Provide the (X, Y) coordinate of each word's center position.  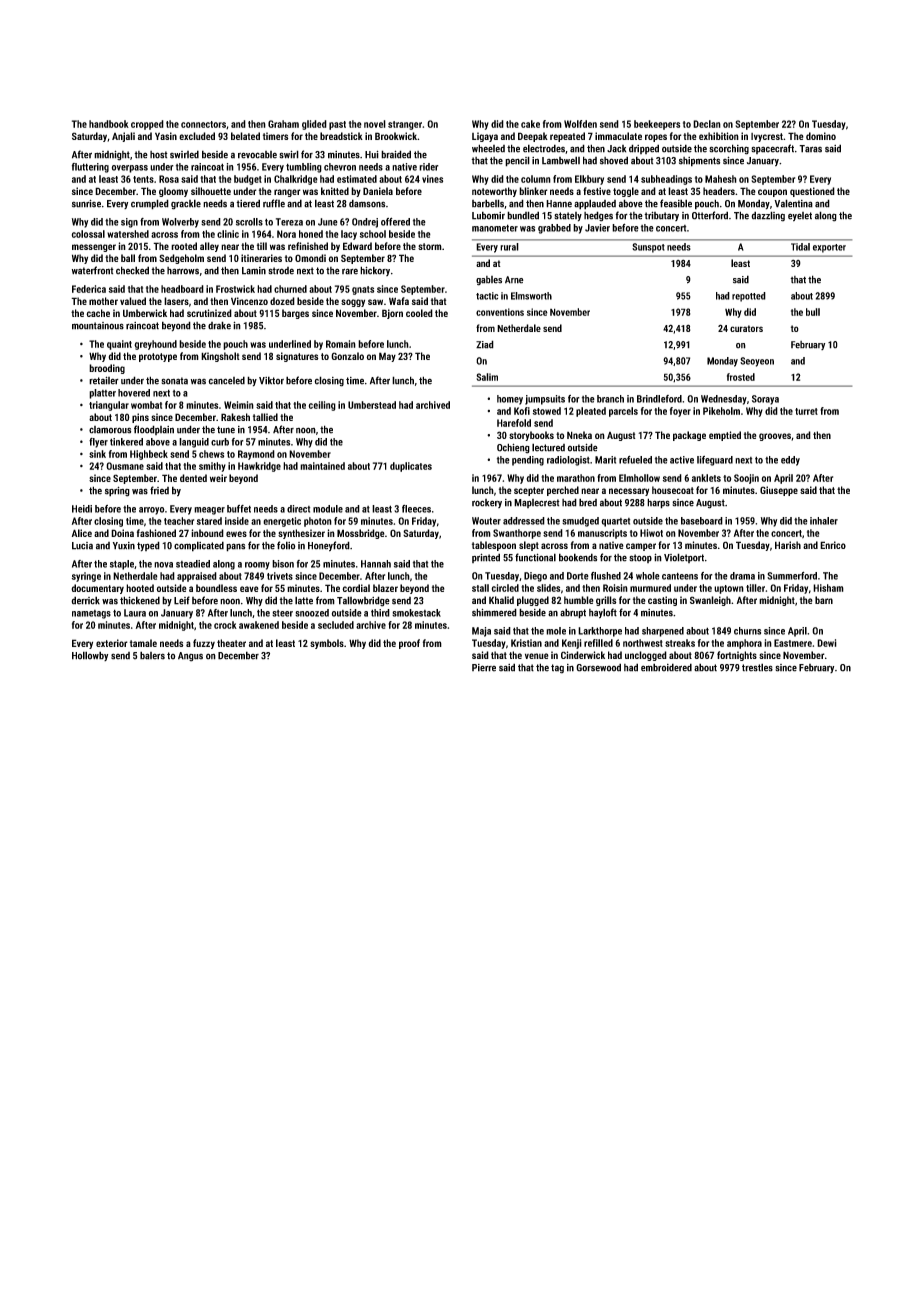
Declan (707, 124)
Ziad (485, 344)
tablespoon (494, 546)
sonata (174, 381)
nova (163, 565)
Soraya (765, 400)
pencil (517, 161)
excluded (197, 136)
